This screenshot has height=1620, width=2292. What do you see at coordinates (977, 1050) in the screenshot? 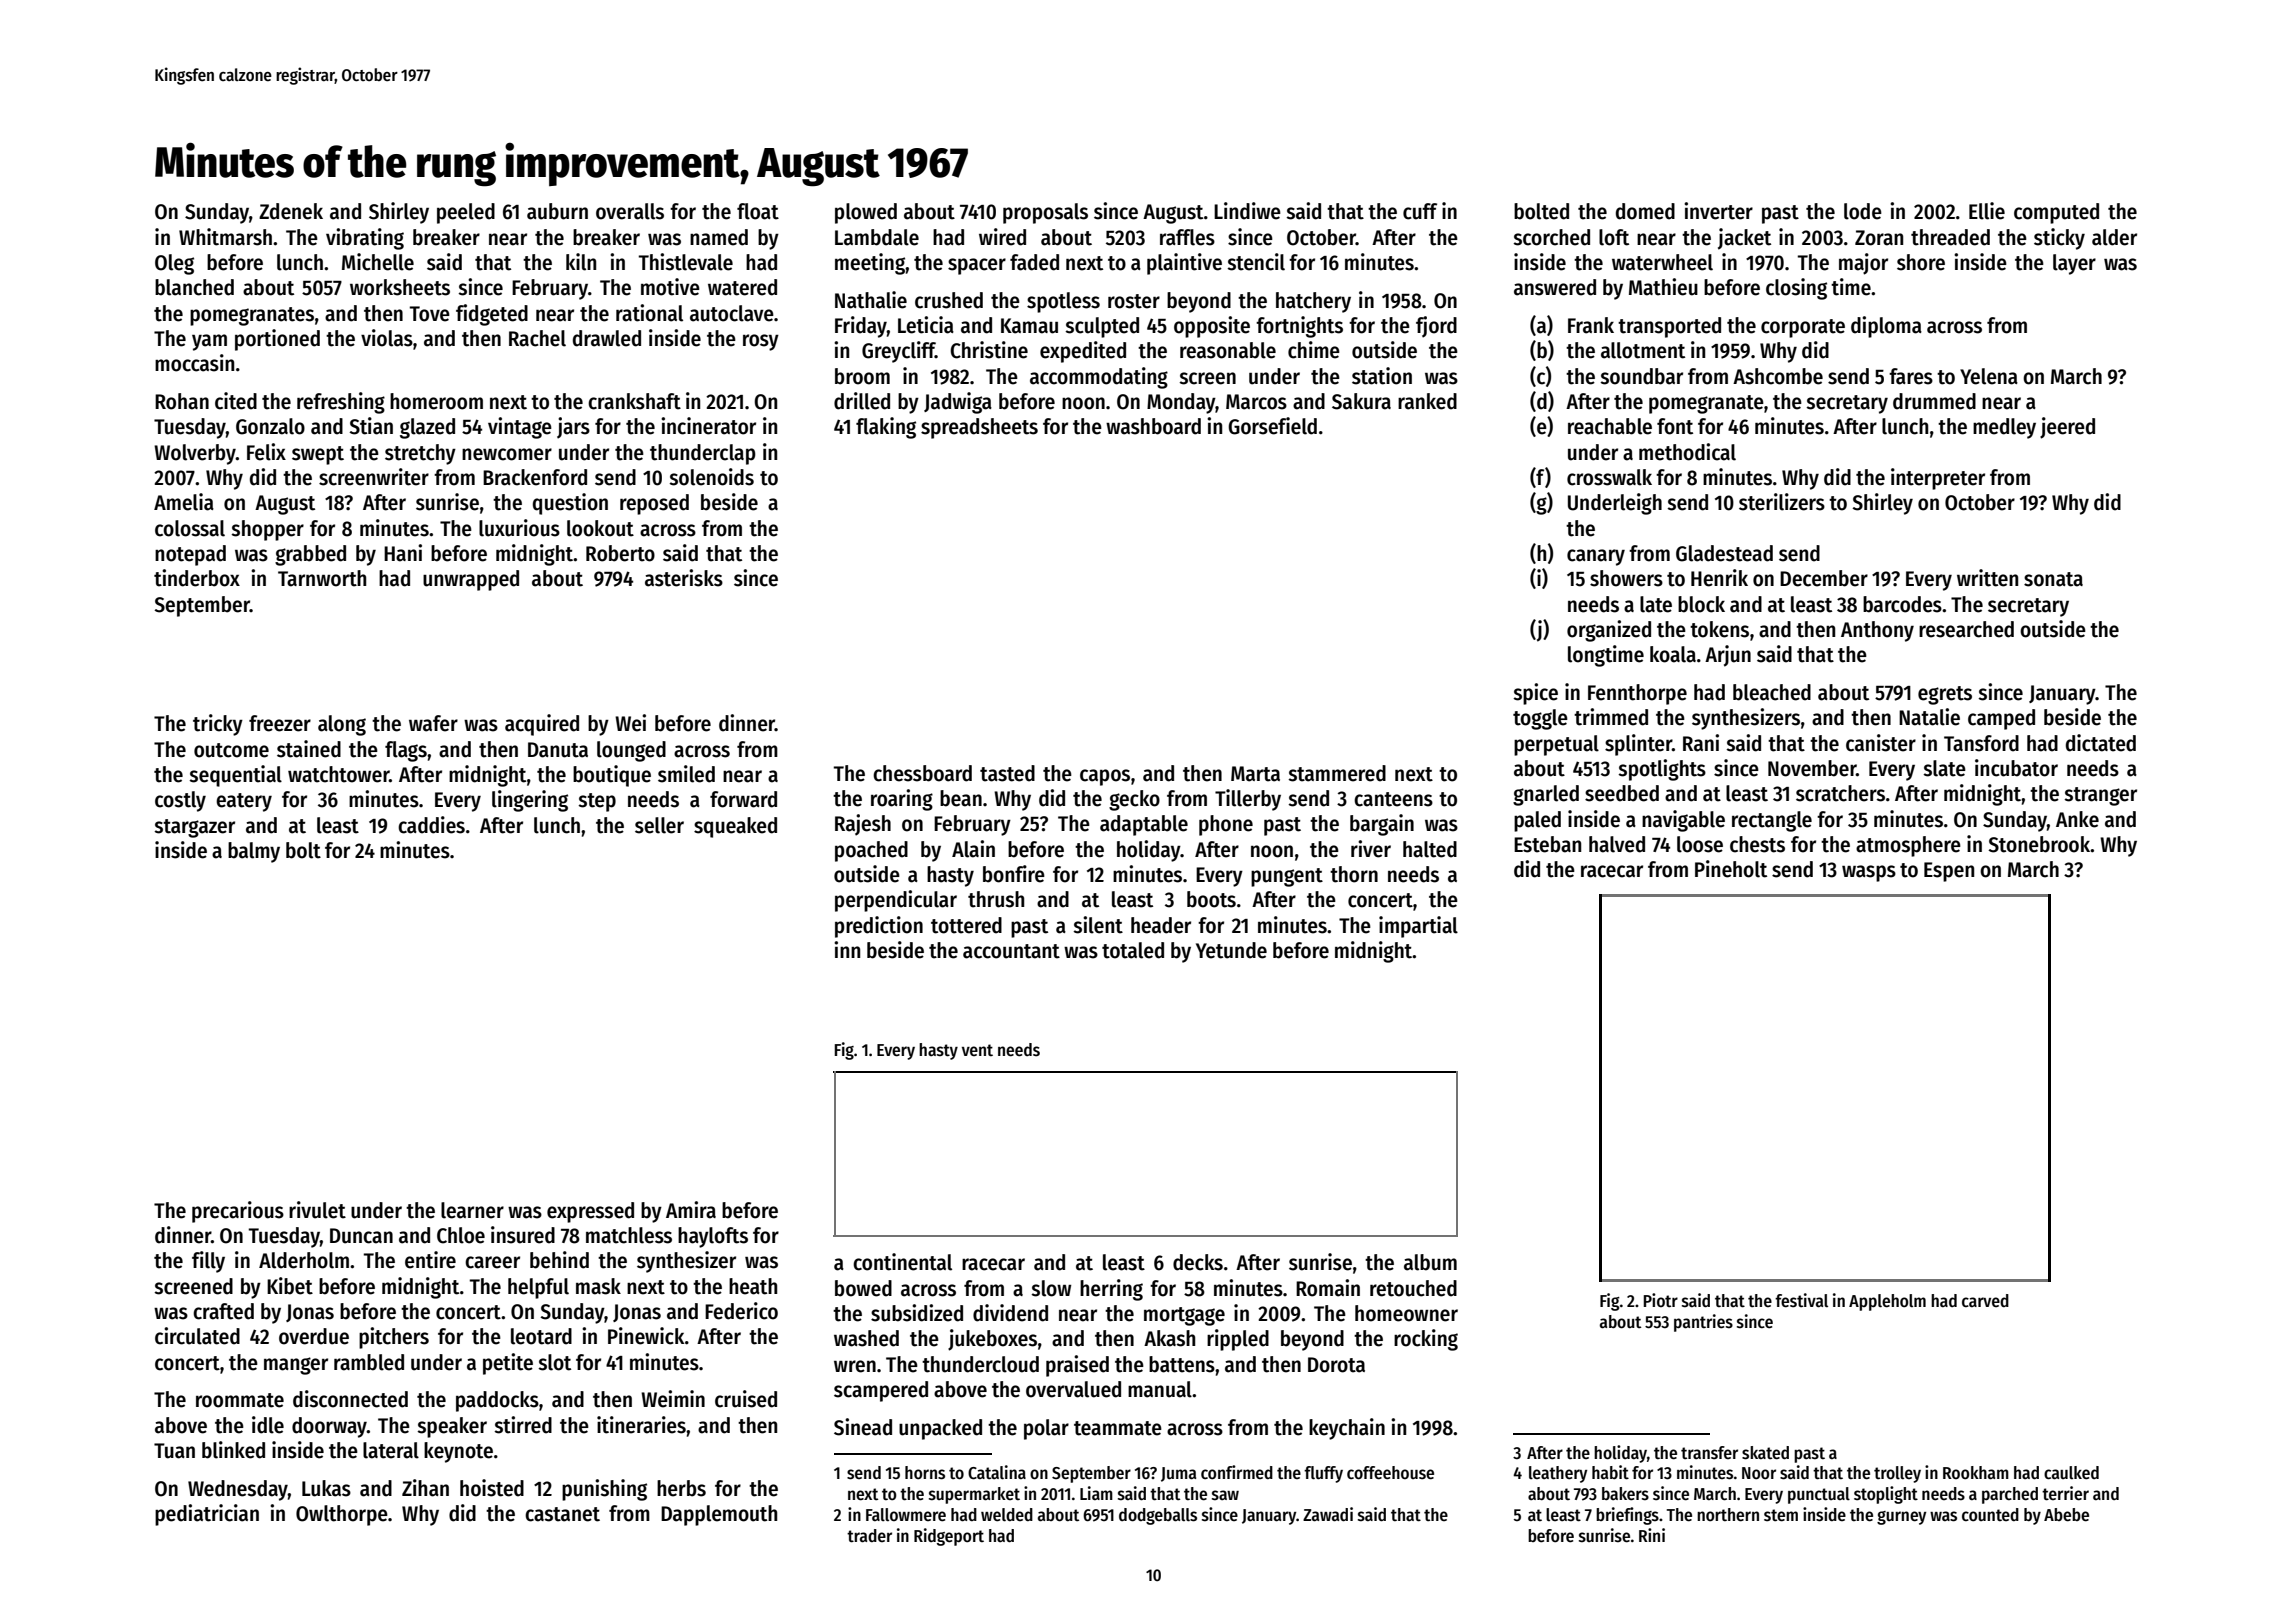
I see `vent` at bounding box center [977, 1050].
